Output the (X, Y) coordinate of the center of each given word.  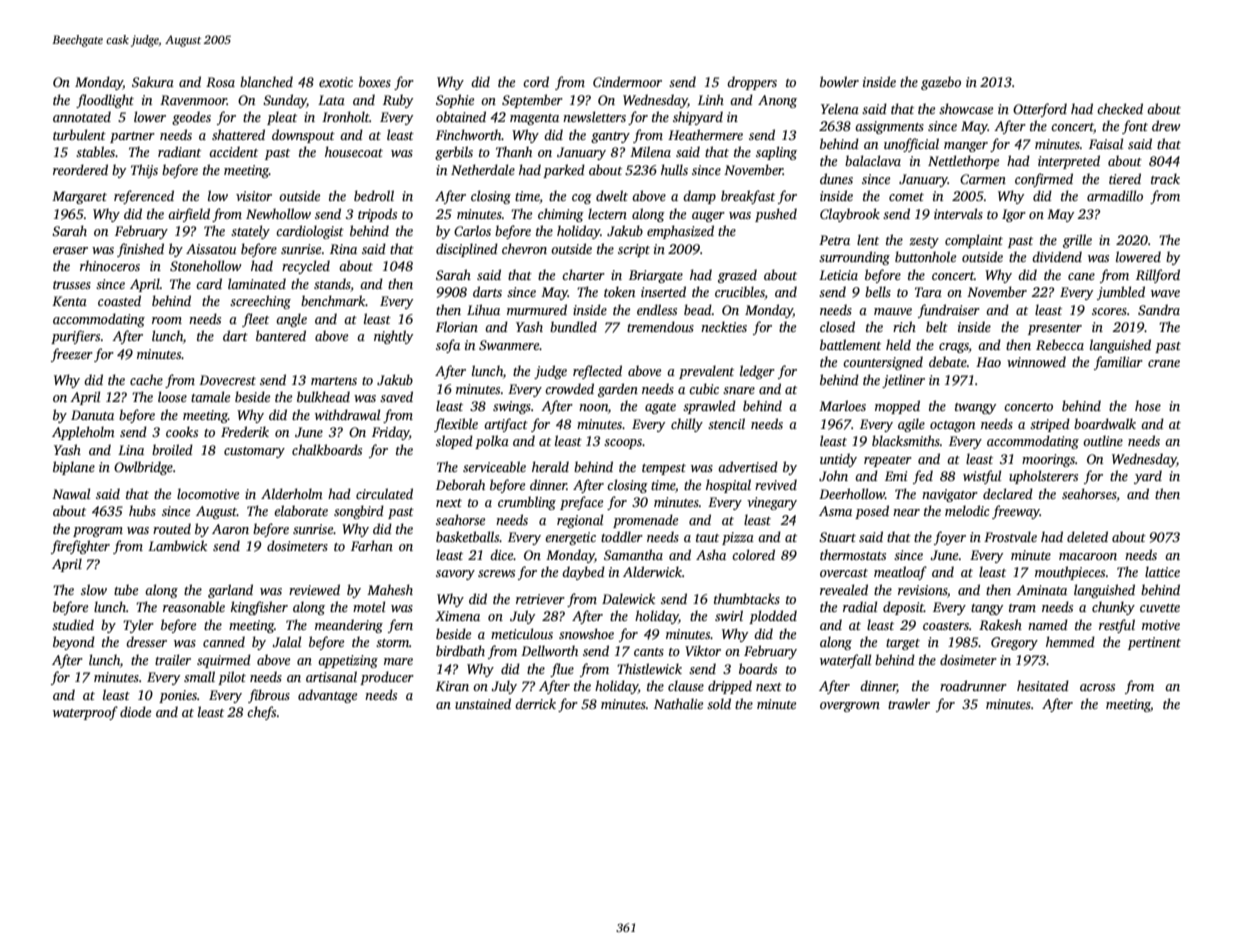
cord (536, 81)
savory (455, 575)
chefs (261, 713)
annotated (82, 116)
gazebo (941, 83)
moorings (1048, 460)
